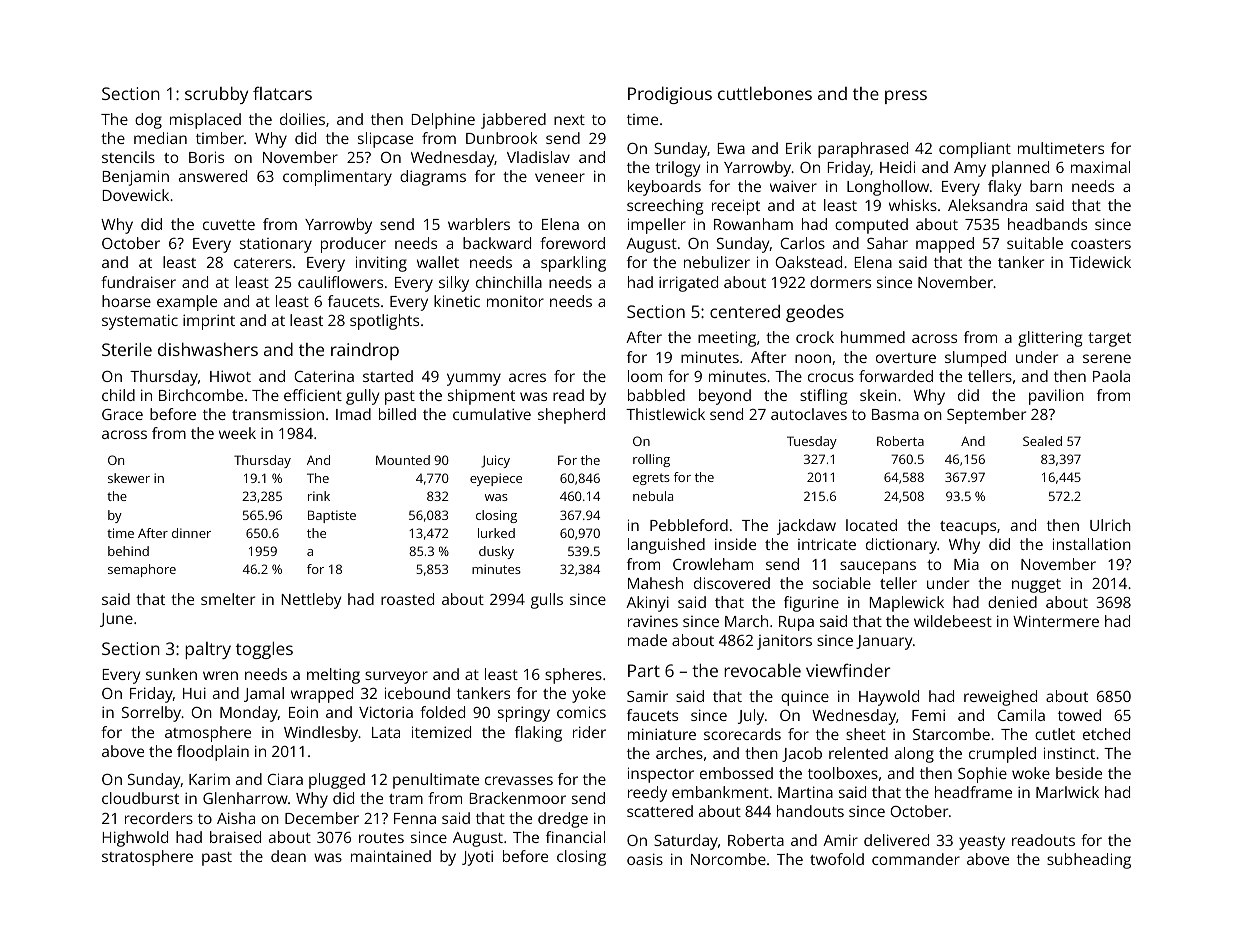 The image size is (1233, 952). What do you see at coordinates (1056, 621) in the image?
I see `Wintermere` at bounding box center [1056, 621].
